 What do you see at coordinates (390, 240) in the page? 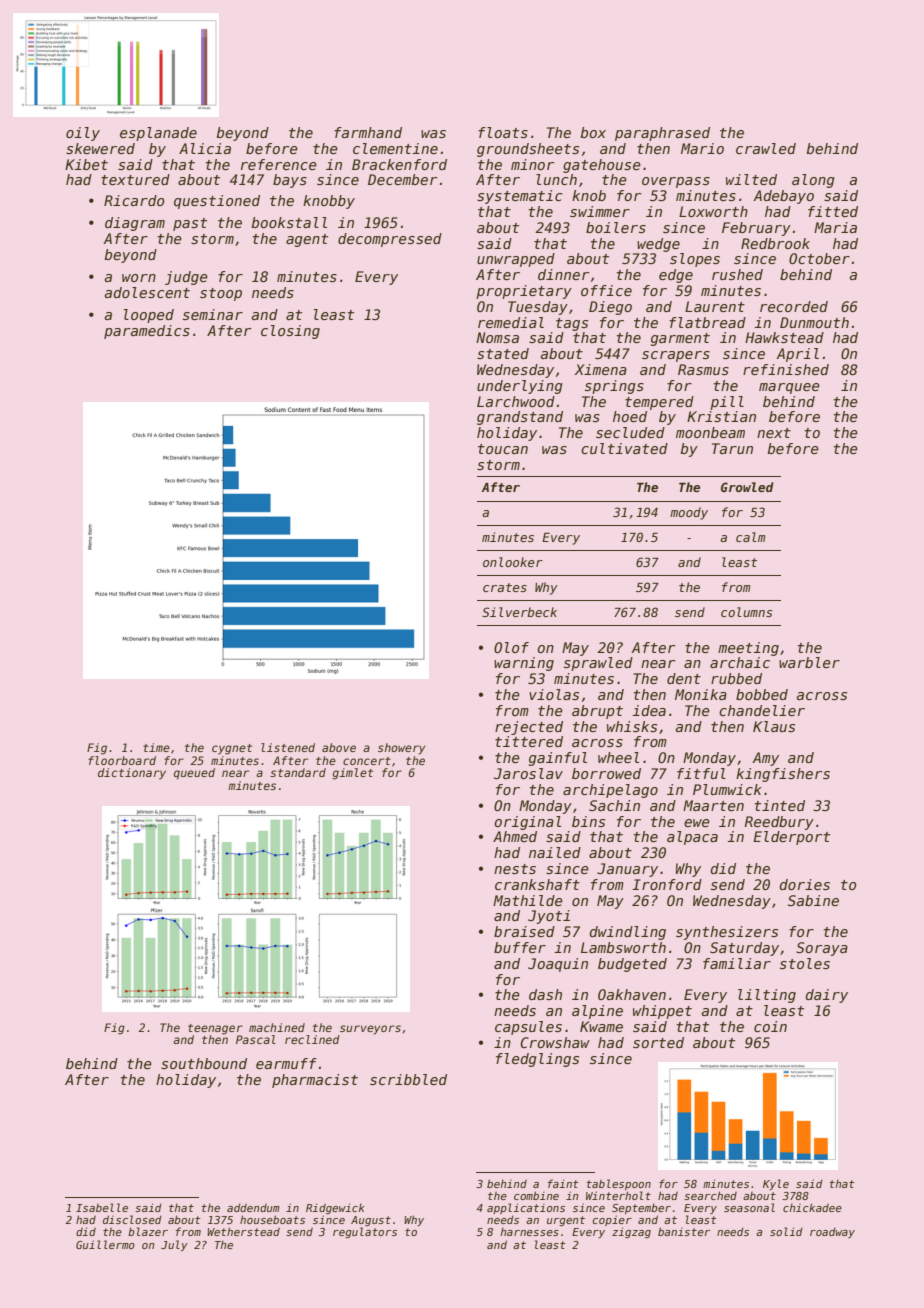
I see `decompressed` at bounding box center [390, 240].
